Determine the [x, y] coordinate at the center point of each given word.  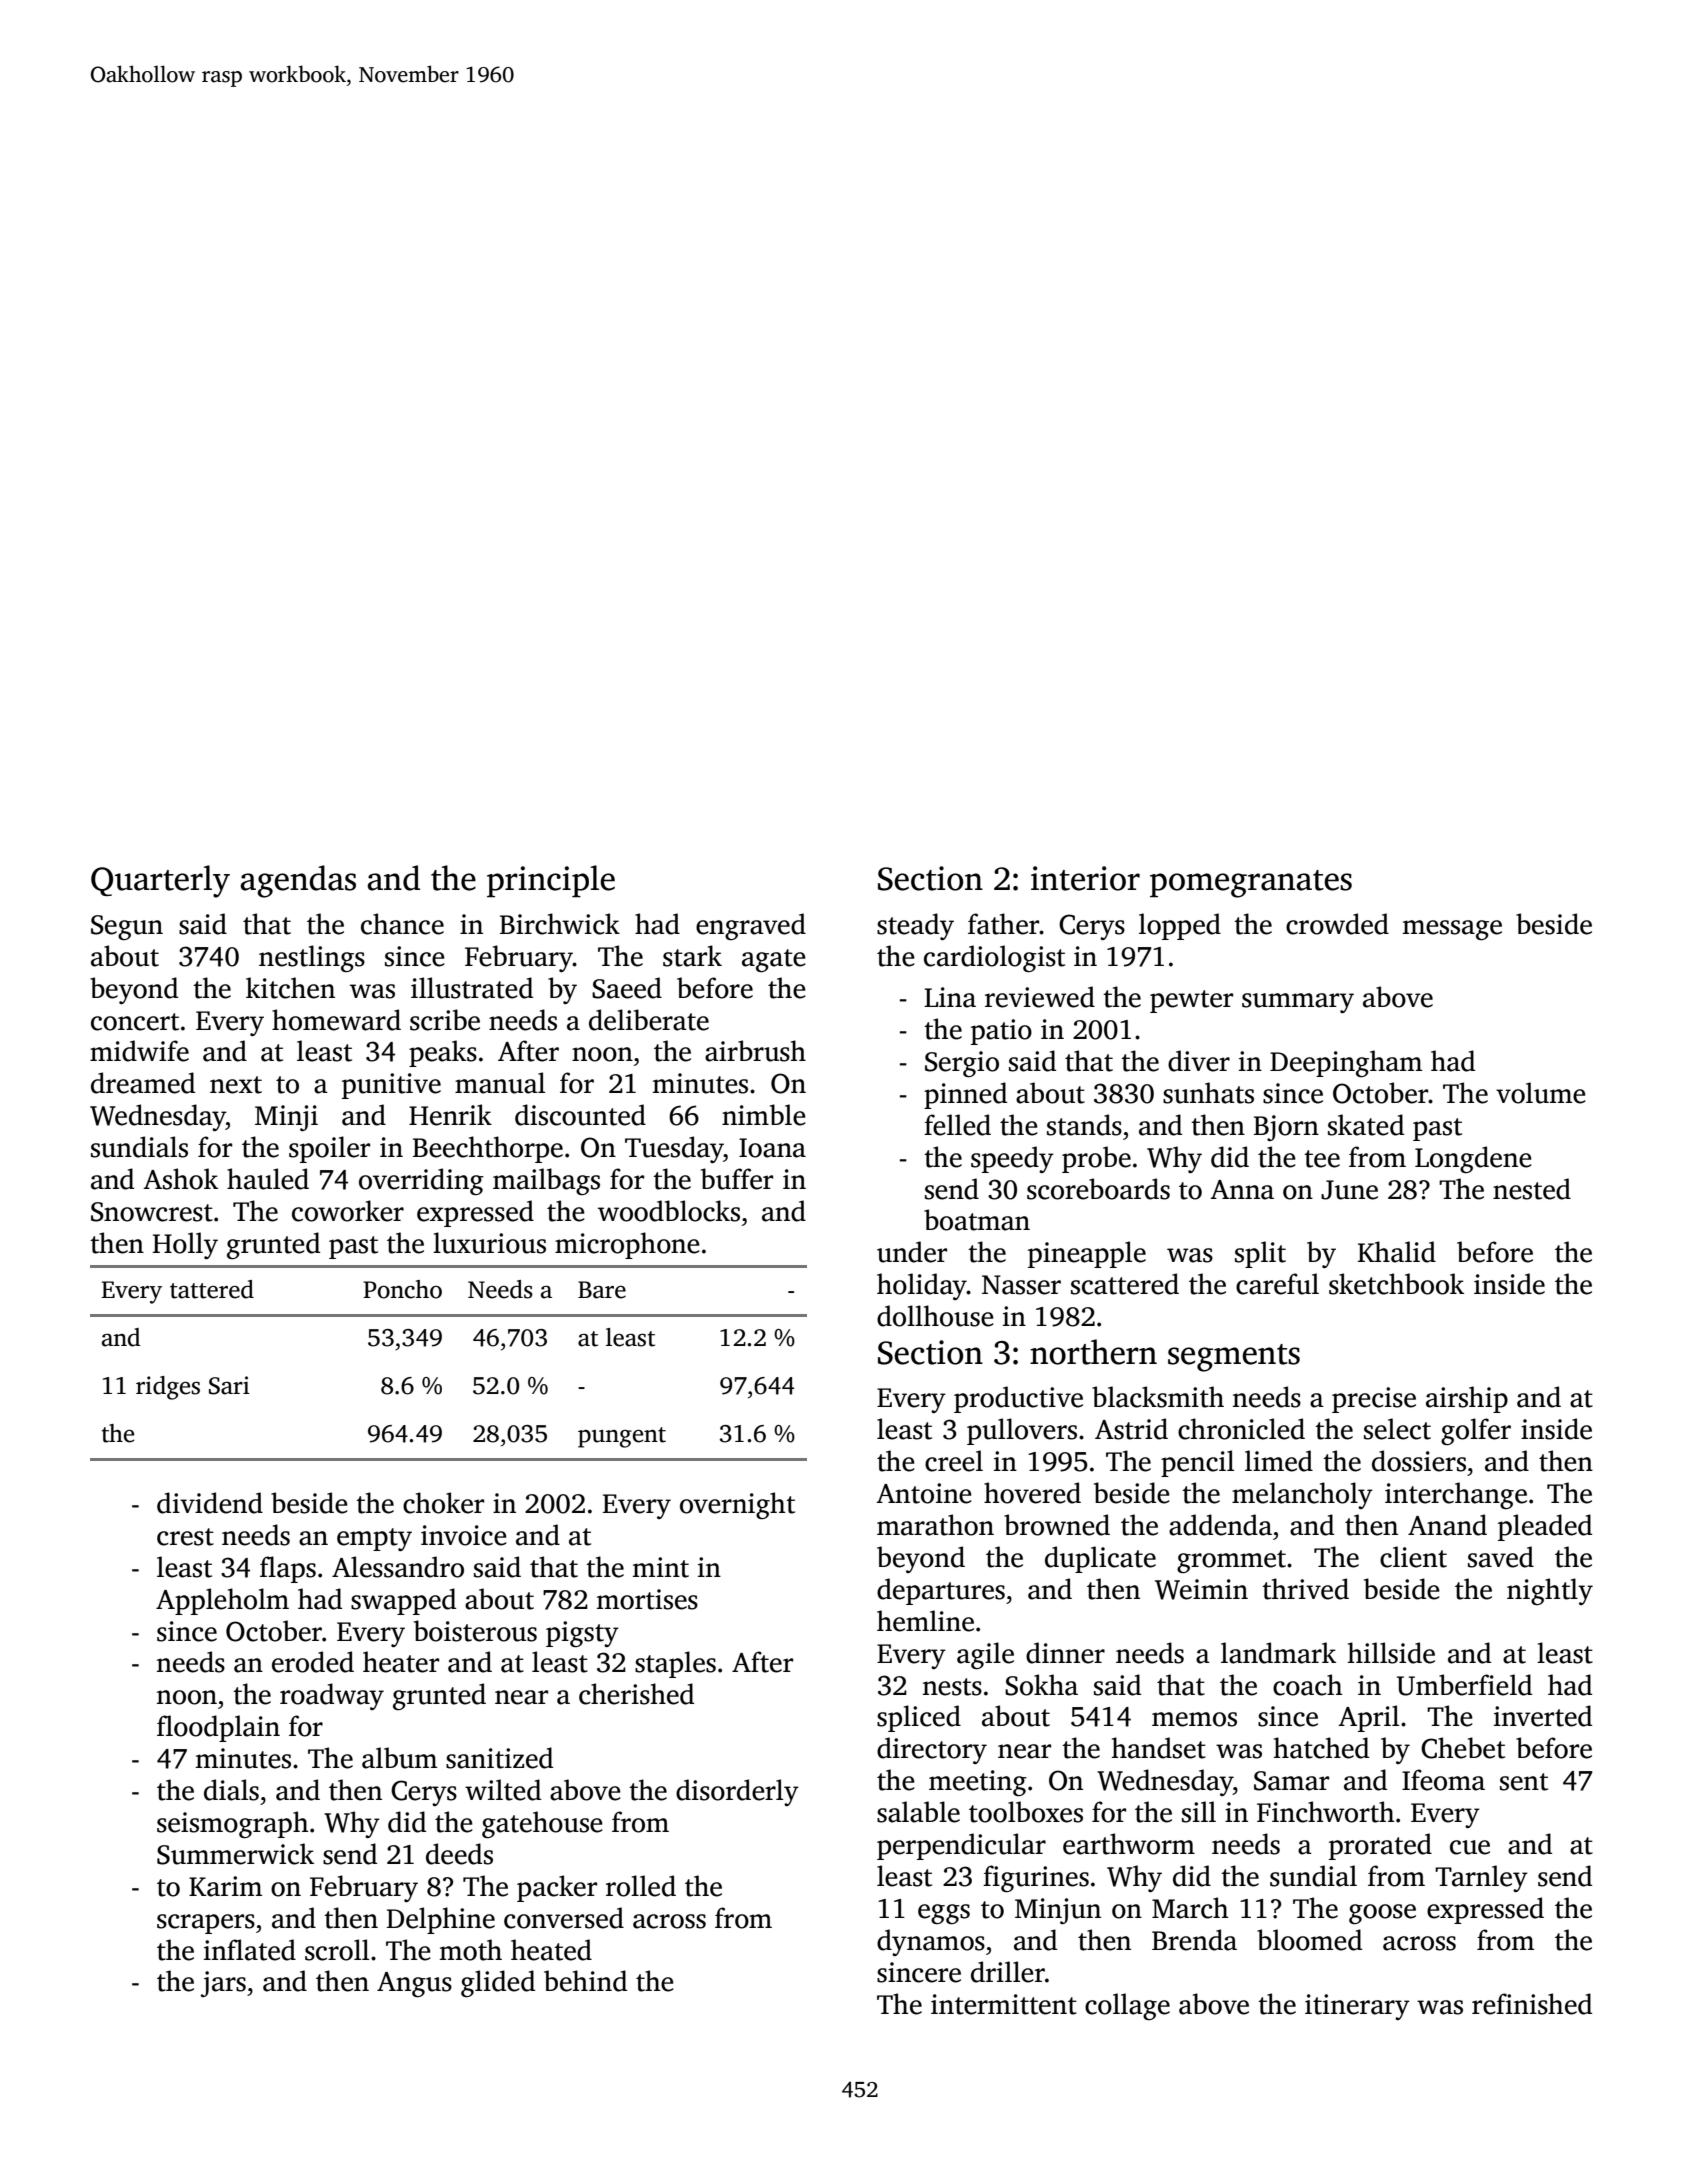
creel [954, 1461]
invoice [464, 1535]
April [1368, 1718]
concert [135, 1022]
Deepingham [1346, 1063]
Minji [286, 1118]
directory [932, 1750]
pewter [1191, 1001]
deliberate [649, 1020]
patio [1001, 1032]
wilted [503, 1790]
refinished [1532, 2004]
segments [1234, 1358]
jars [223, 1984]
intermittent [1004, 2004]
